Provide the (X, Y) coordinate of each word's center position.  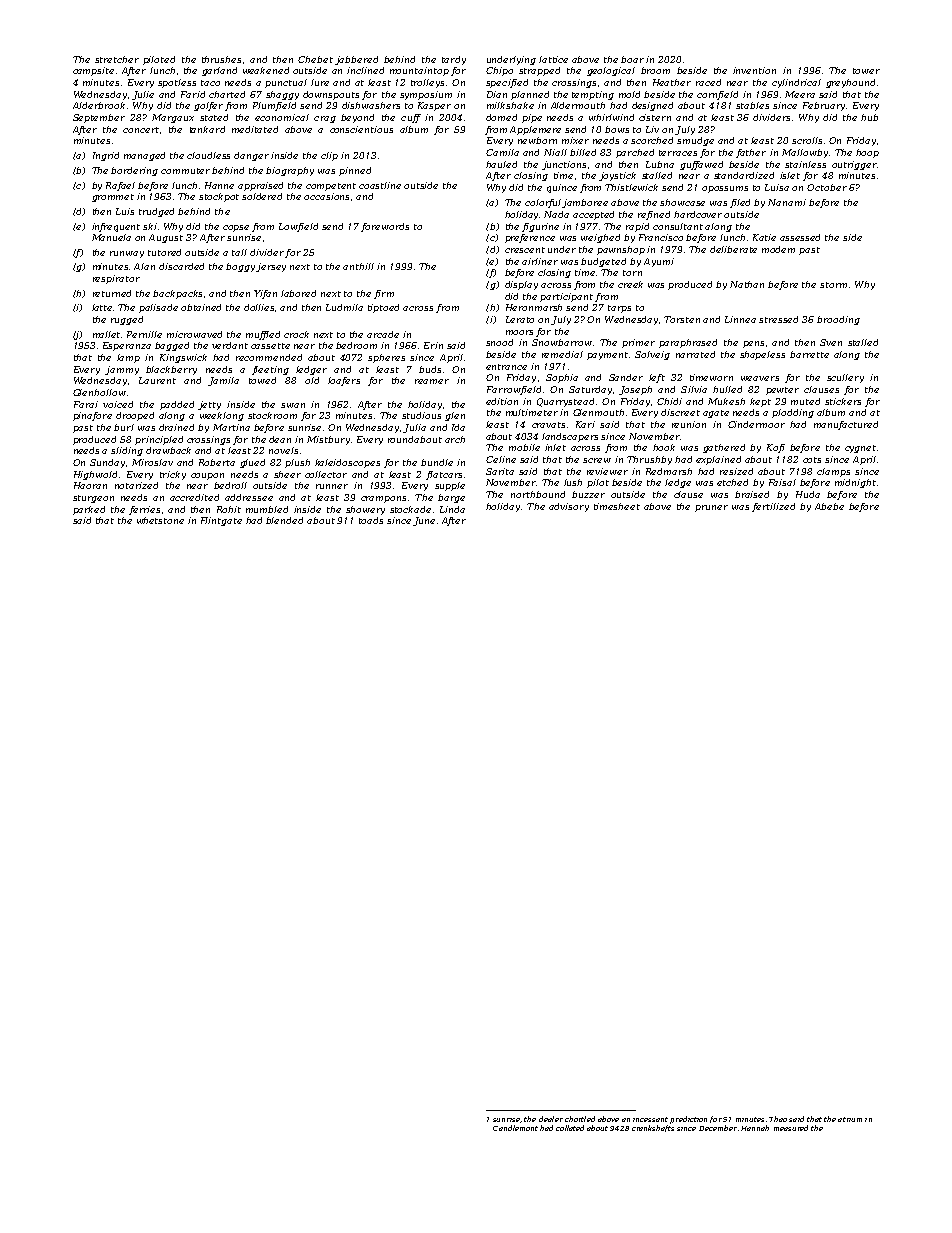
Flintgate (221, 521)
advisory (569, 507)
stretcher (117, 59)
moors (519, 332)
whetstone (160, 520)
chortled (580, 1119)
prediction (688, 1120)
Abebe (829, 506)
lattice (553, 59)
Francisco (661, 237)
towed (262, 380)
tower (866, 71)
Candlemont (515, 1128)
